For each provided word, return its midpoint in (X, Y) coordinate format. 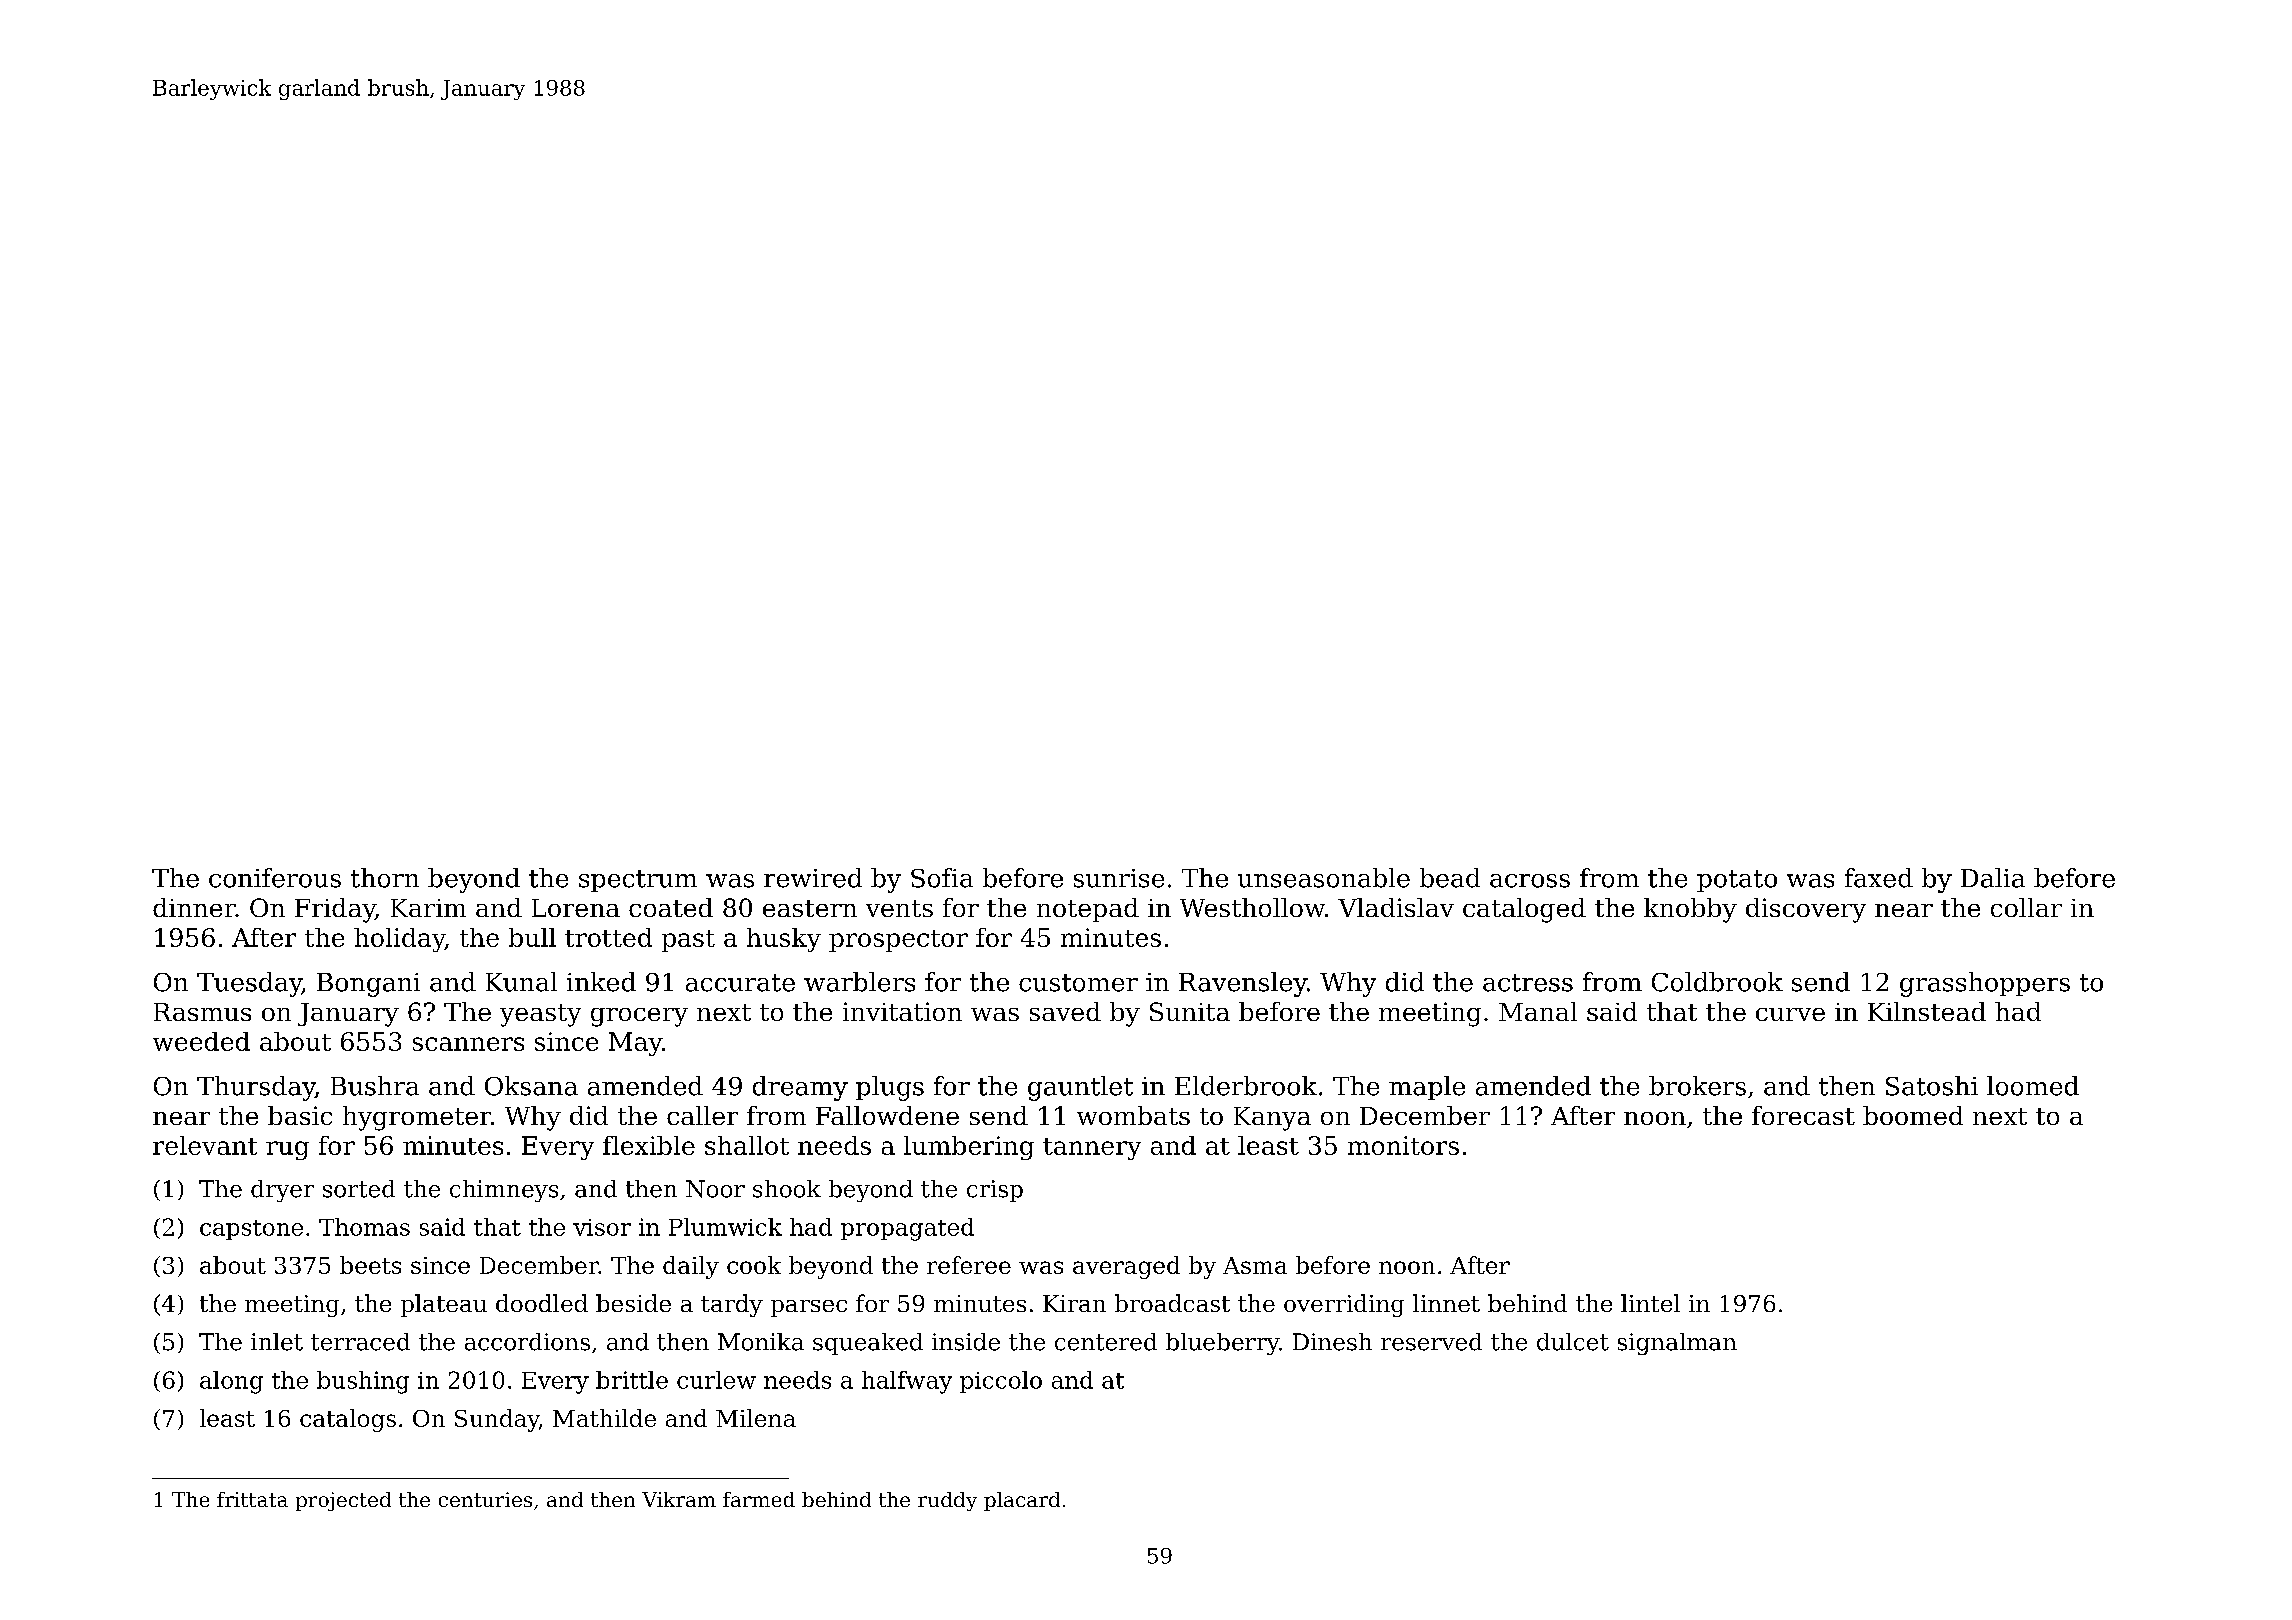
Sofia (942, 878)
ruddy (947, 1501)
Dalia (1993, 878)
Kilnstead (1927, 1011)
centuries (485, 1499)
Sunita (1190, 1011)
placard (1022, 1501)
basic (300, 1115)
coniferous (275, 878)
